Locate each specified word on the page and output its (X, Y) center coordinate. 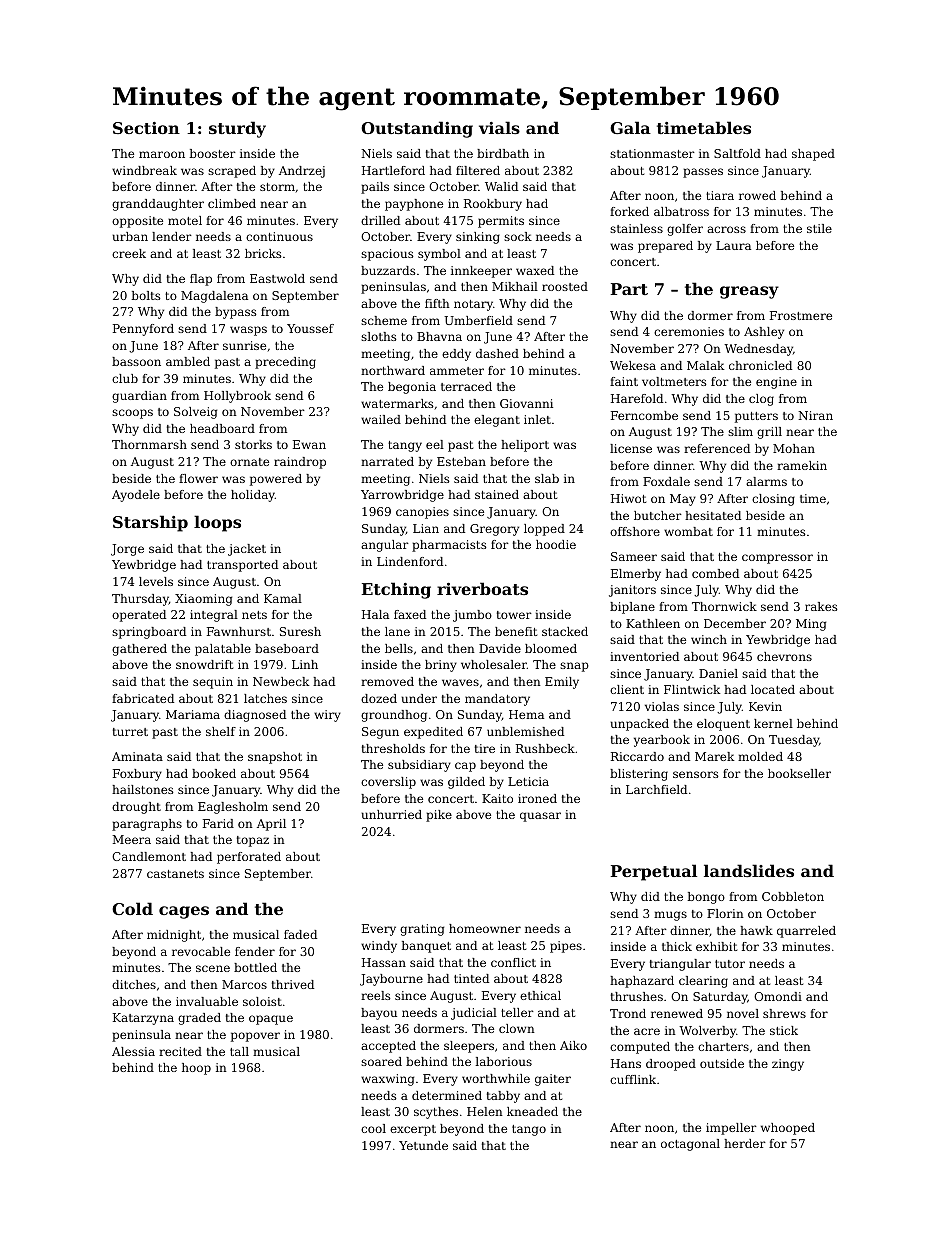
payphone (414, 205)
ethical (540, 995)
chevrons (784, 656)
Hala (375, 614)
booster (212, 153)
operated (139, 616)
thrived (293, 984)
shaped (813, 155)
